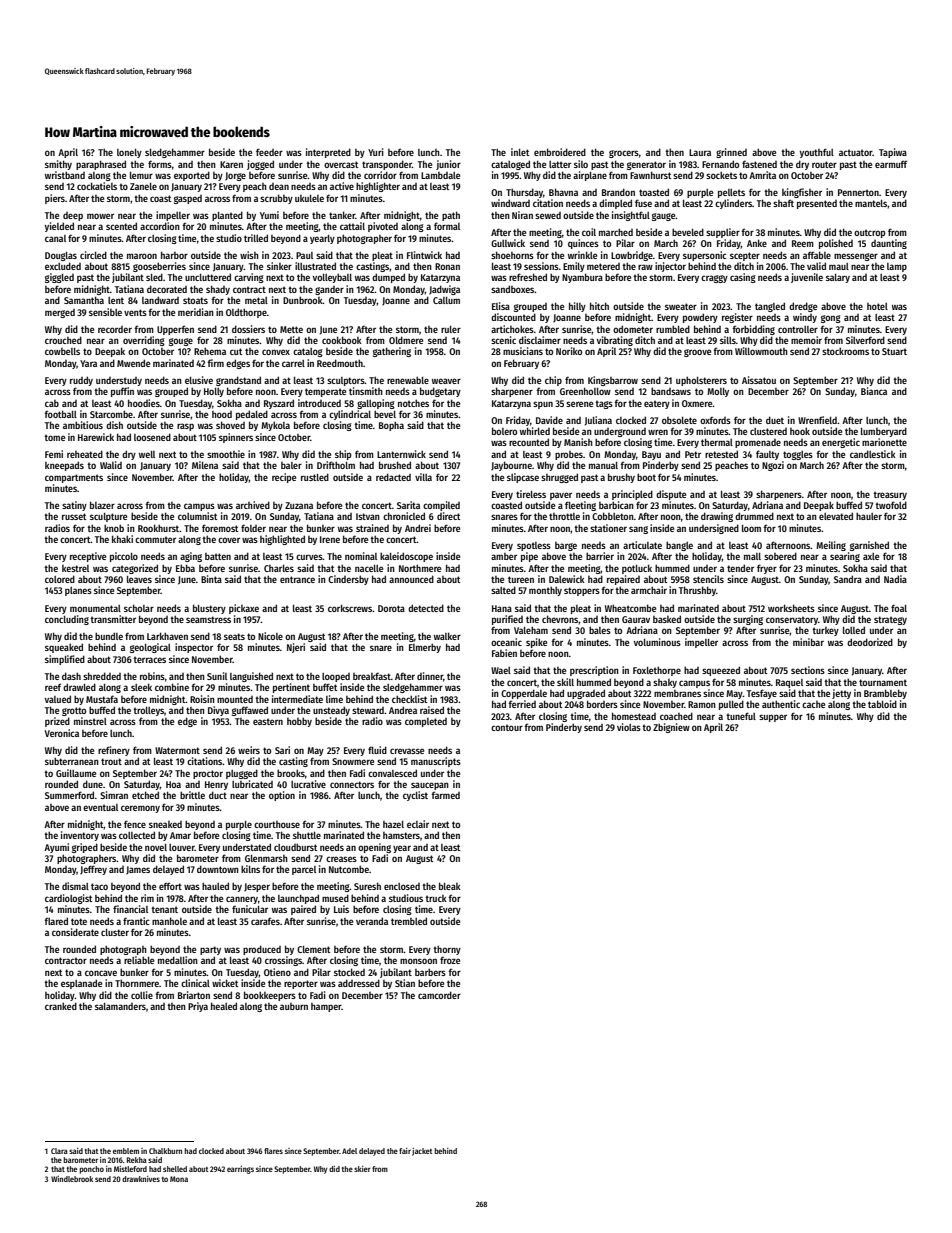 The width and height of the document is (952, 1233). Describe the element at coordinates (520, 152) in the document. I see `inlet` at that location.
